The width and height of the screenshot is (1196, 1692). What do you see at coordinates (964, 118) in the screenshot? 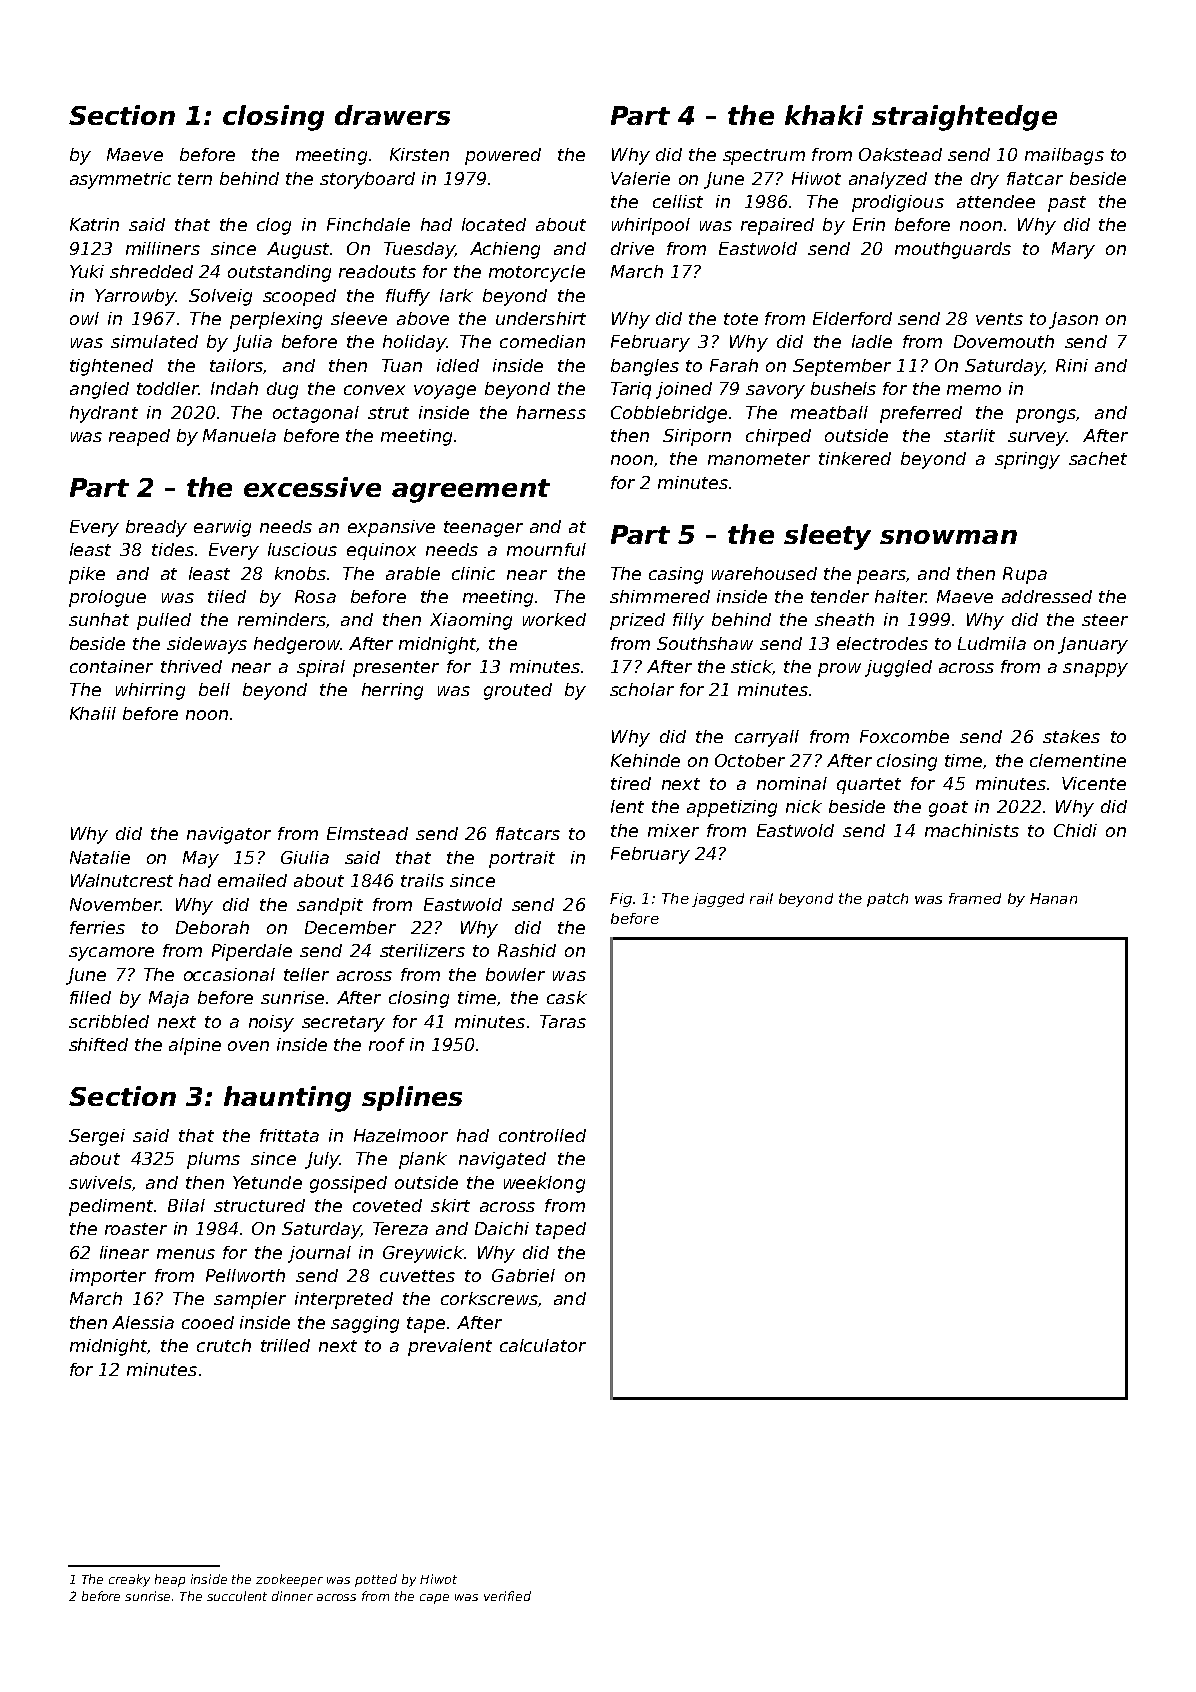
I see `straightedge` at bounding box center [964, 118].
